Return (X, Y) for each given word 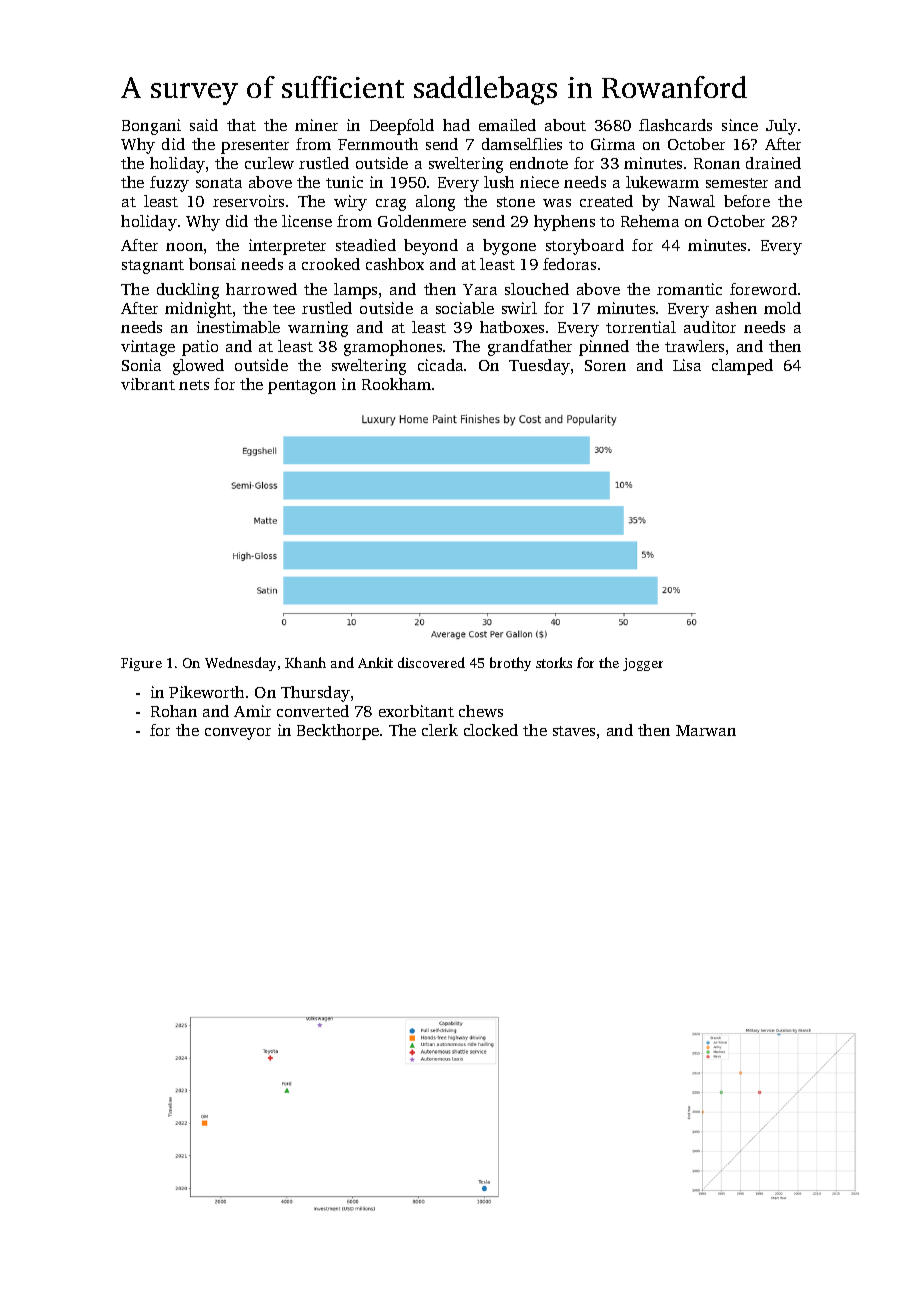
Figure (141, 664)
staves (574, 731)
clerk (440, 730)
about (565, 125)
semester (737, 183)
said (204, 125)
